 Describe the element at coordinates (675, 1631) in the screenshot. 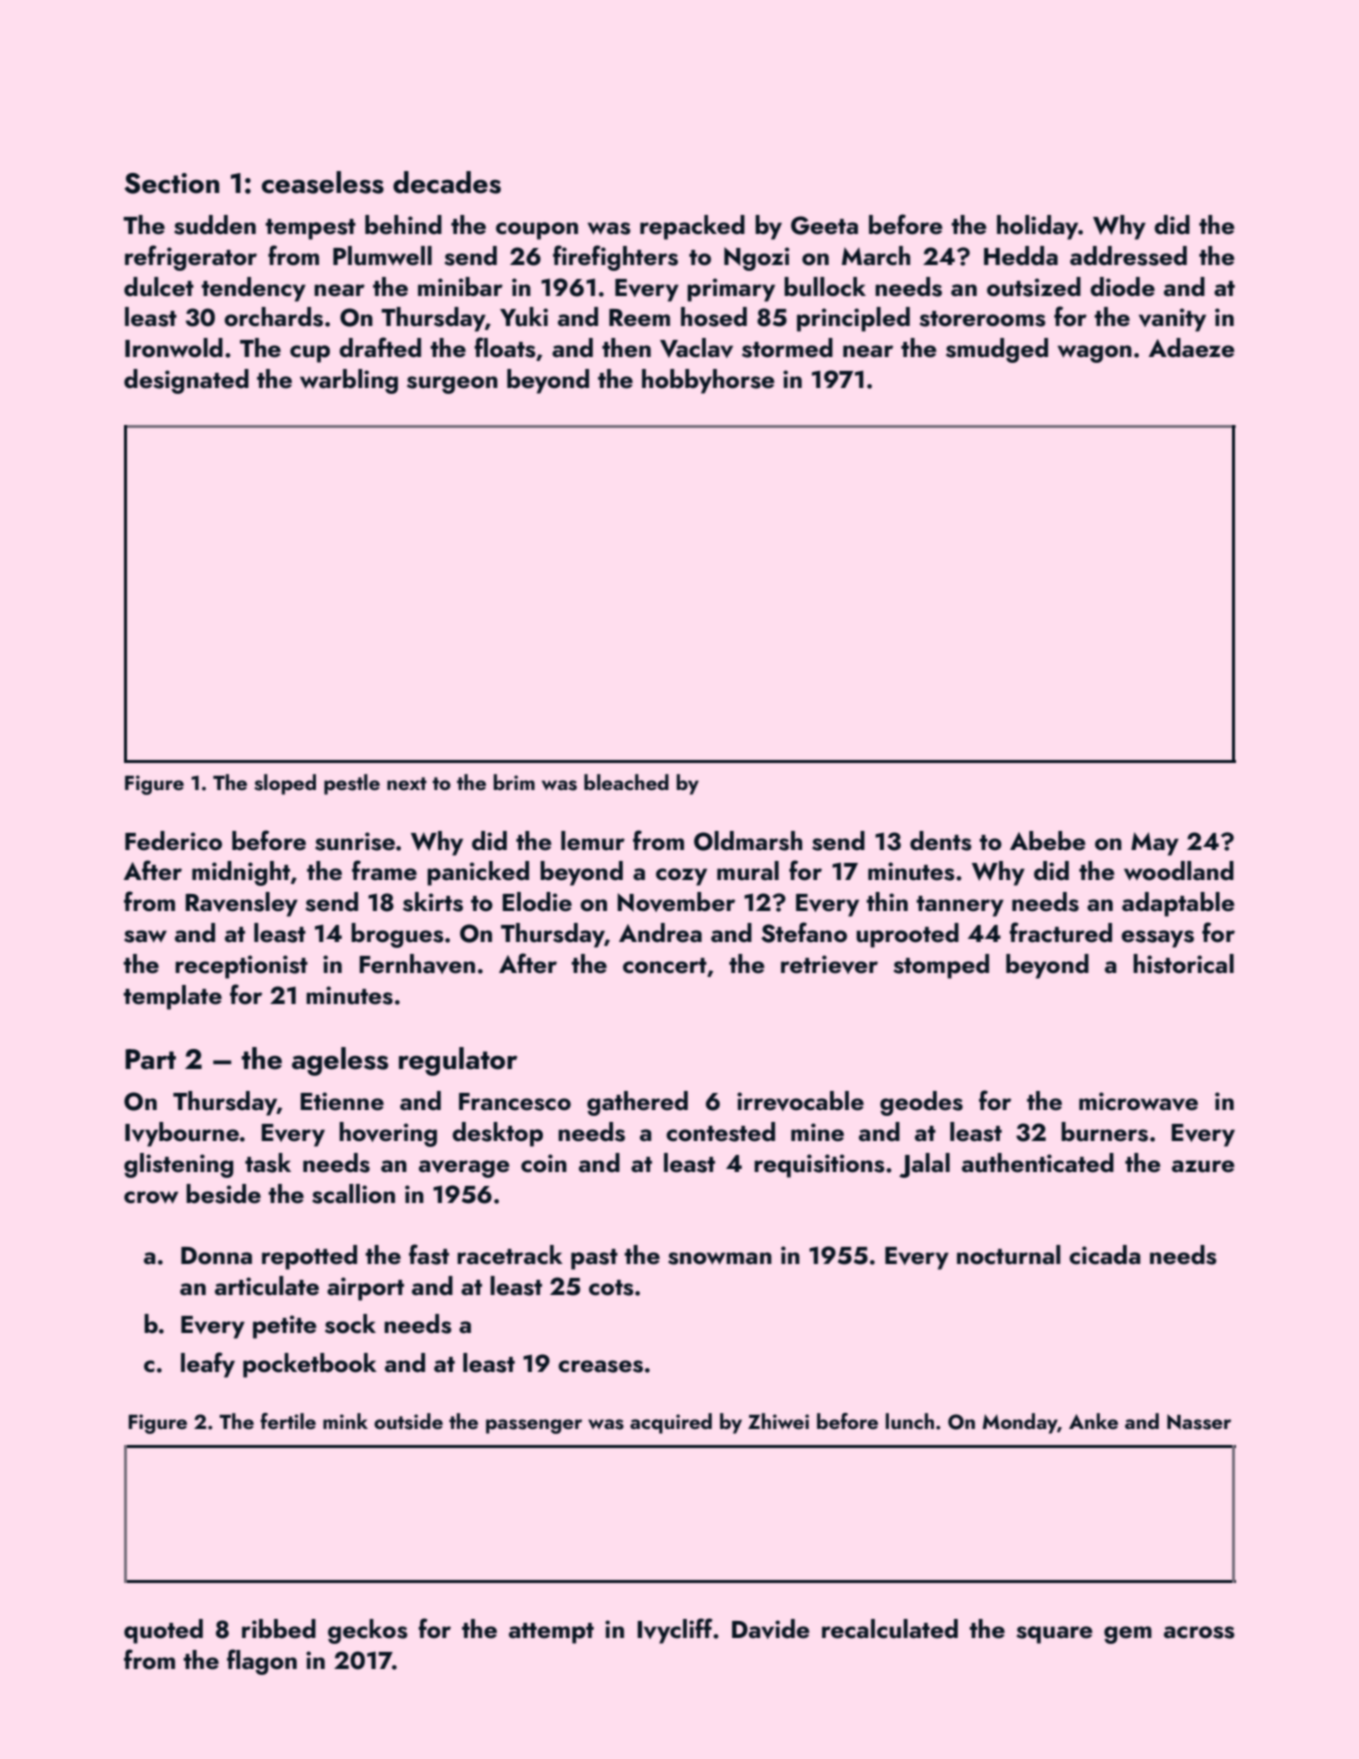

I see `Ivycliff` at that location.
